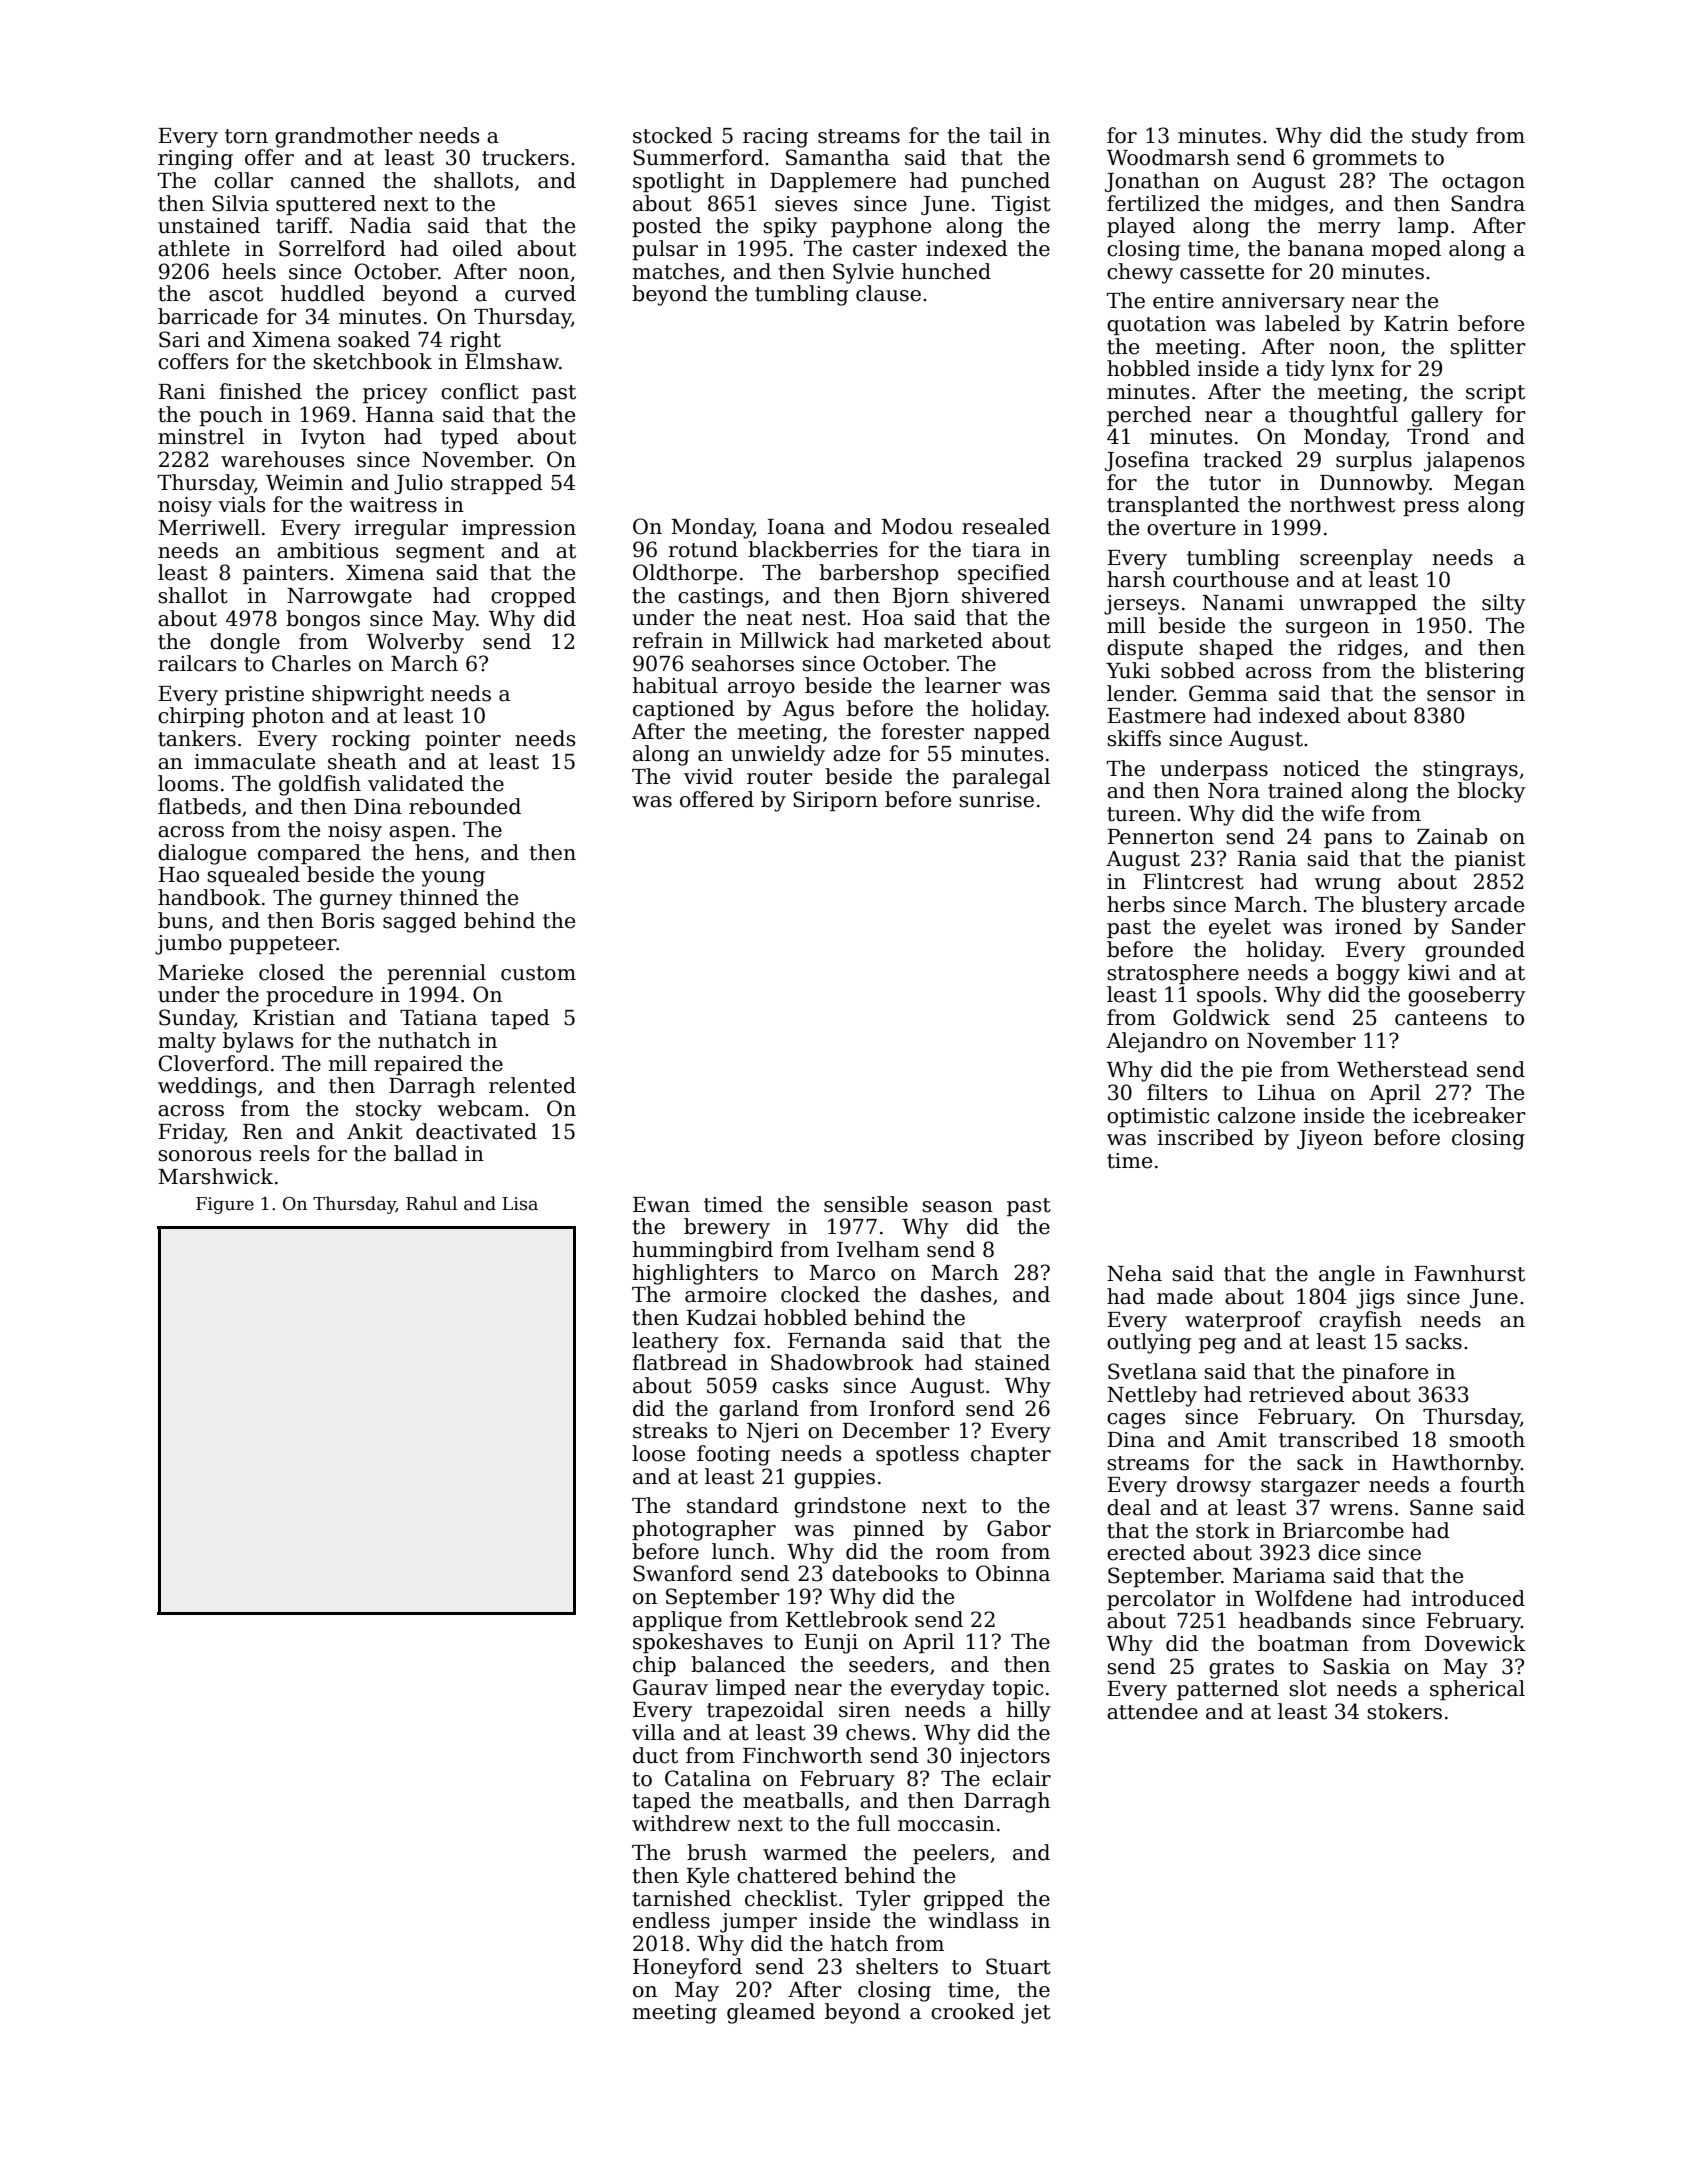 The height and width of the screenshot is (2178, 1683). Describe the element at coordinates (1470, 771) in the screenshot. I see `stingrays` at that location.
